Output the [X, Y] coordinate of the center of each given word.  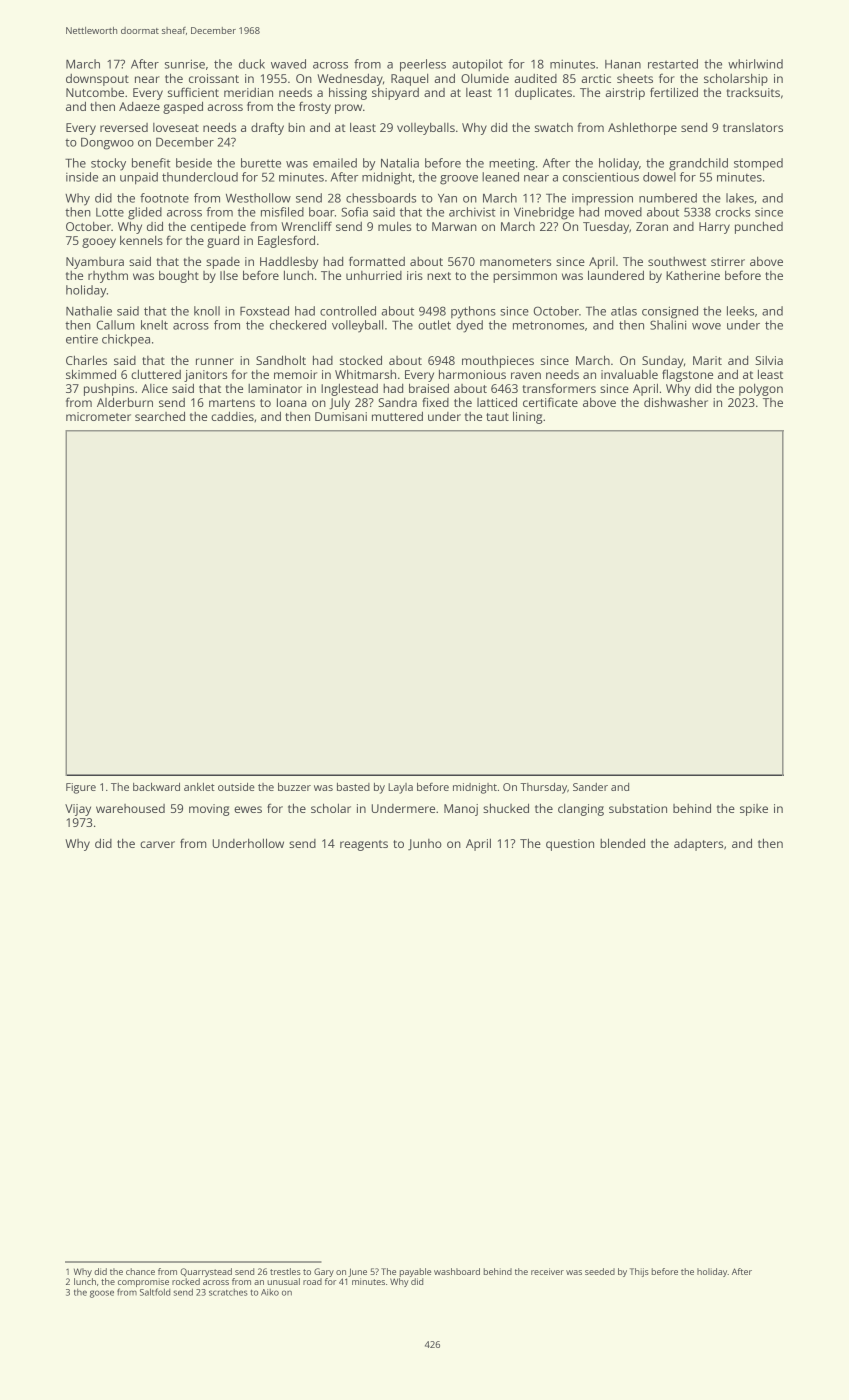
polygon [761, 389]
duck [252, 64]
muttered [397, 416]
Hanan [623, 64]
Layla [400, 788]
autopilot [477, 65]
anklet [199, 787]
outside [236, 787]
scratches [228, 1292]
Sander [590, 787]
